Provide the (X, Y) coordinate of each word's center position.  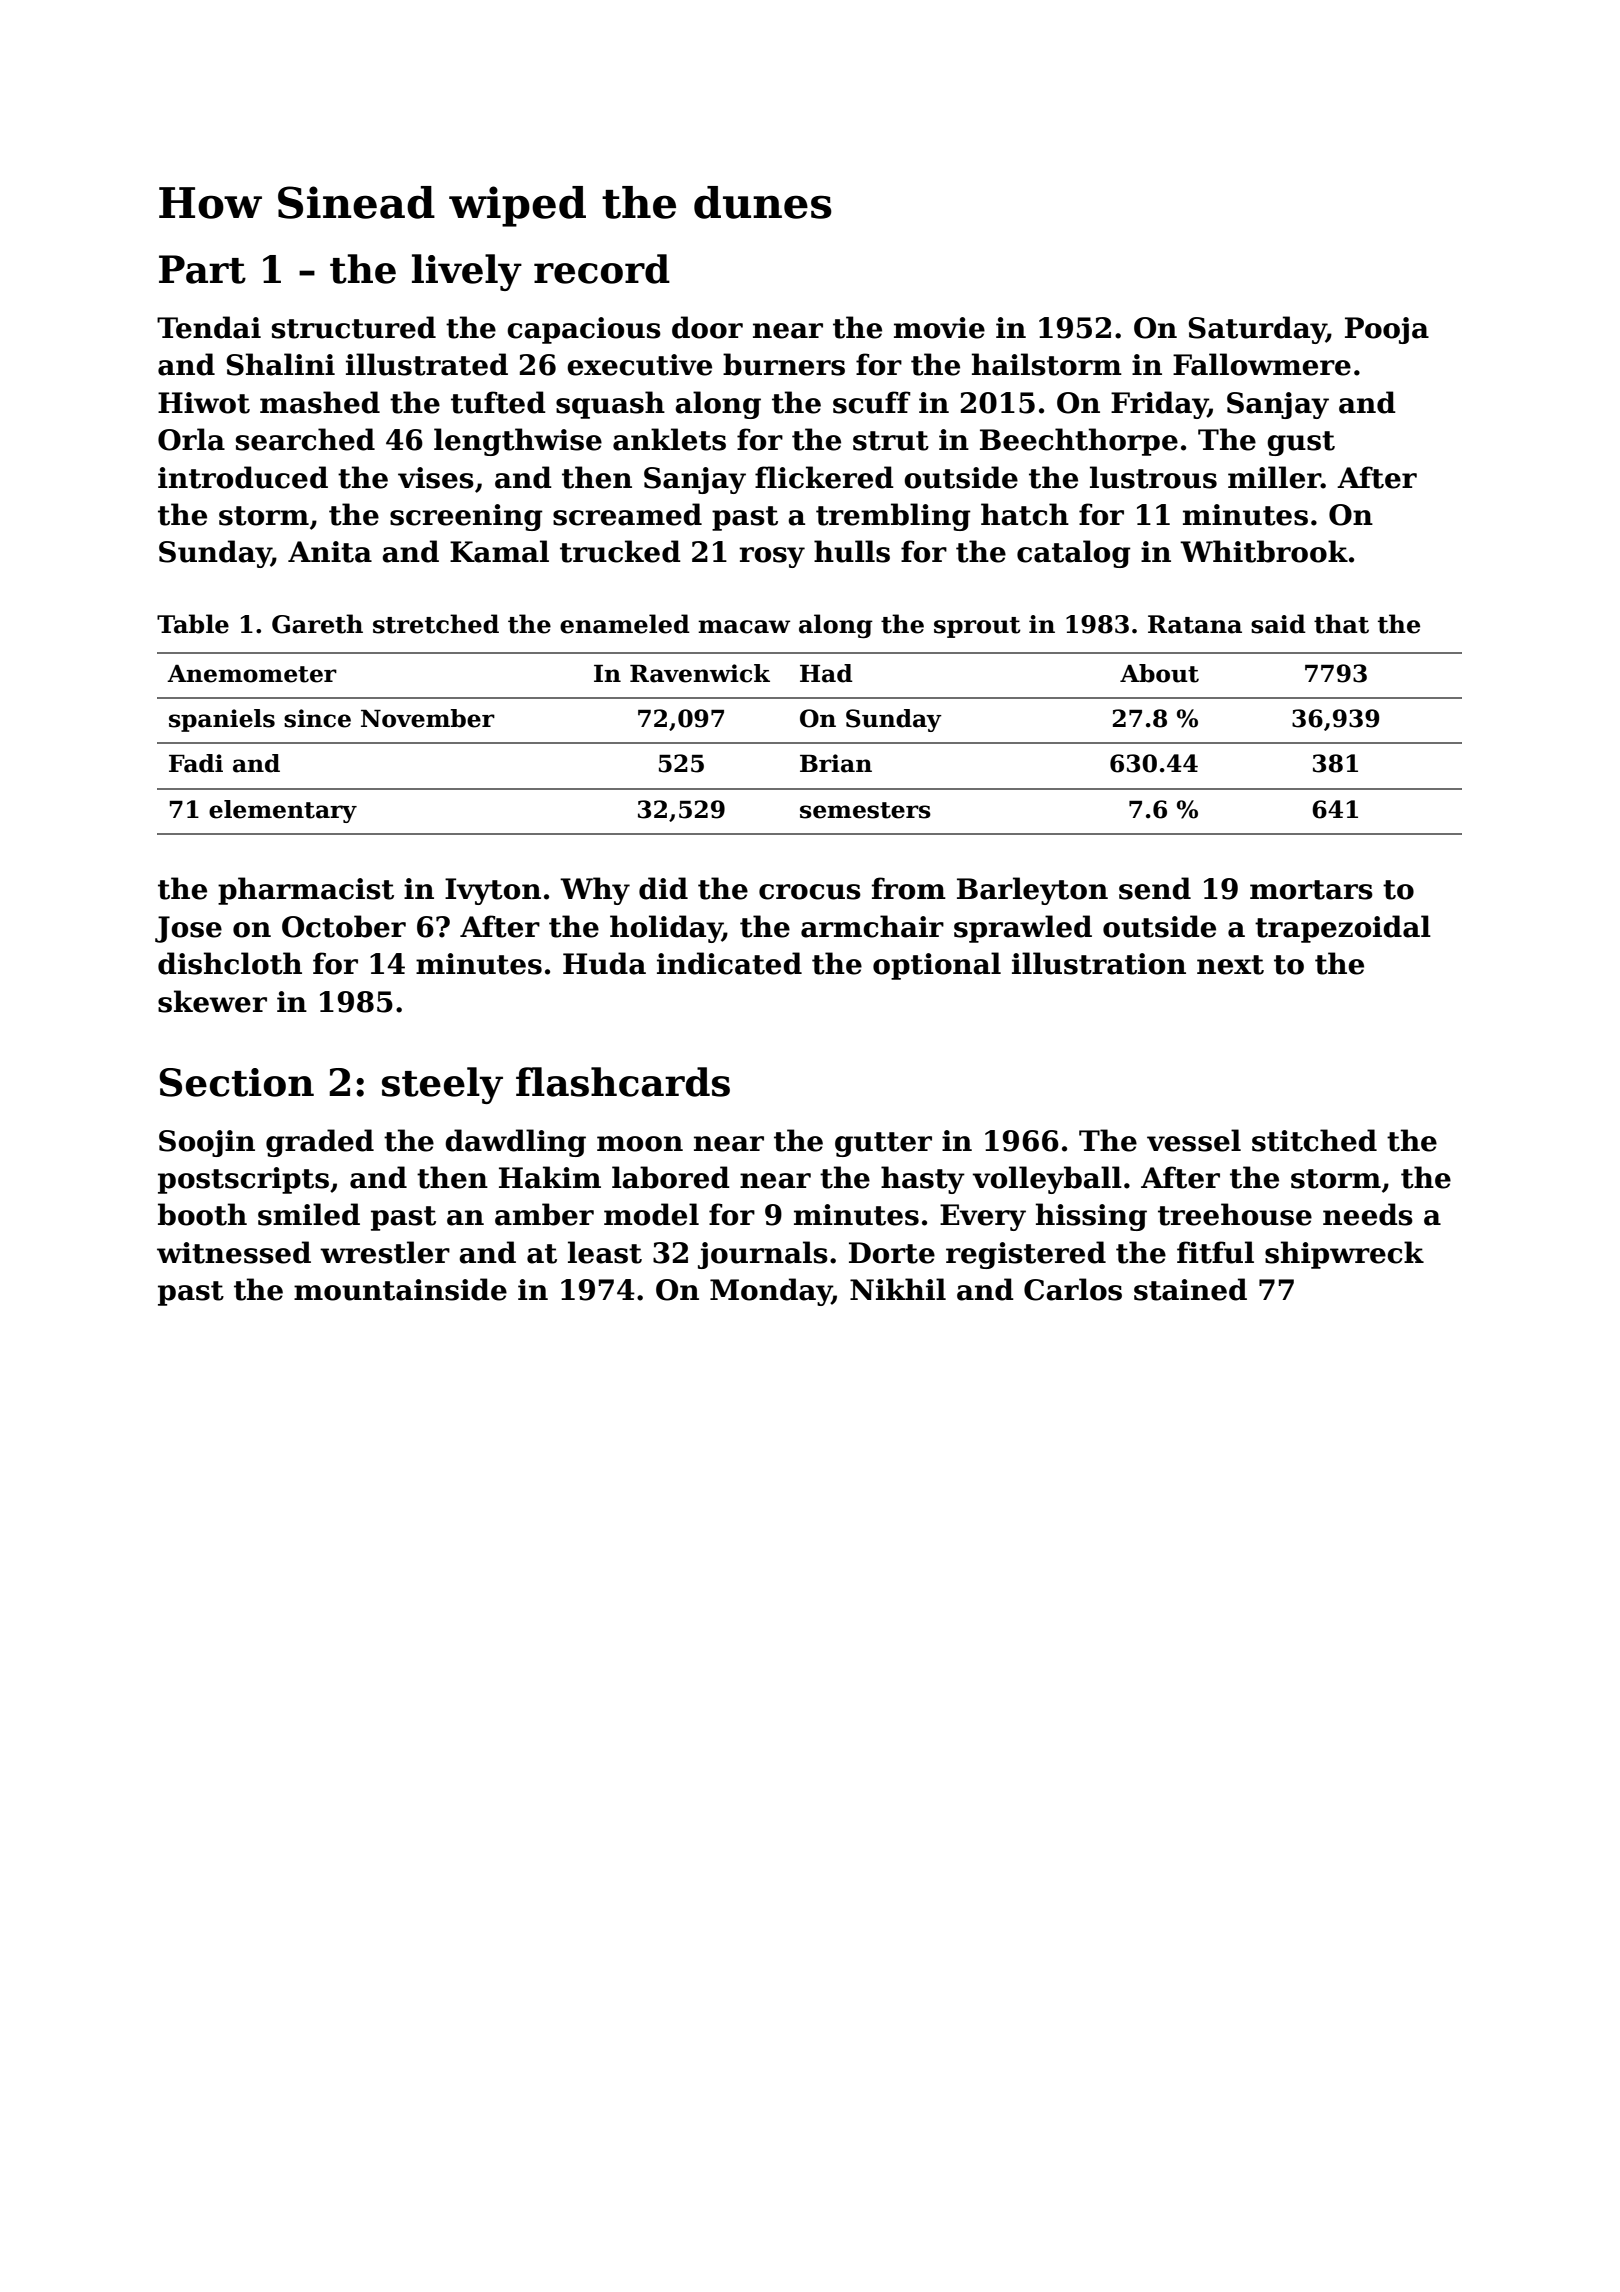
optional (937, 966)
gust (1301, 443)
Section (236, 1082)
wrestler (385, 1252)
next (1230, 965)
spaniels (222, 720)
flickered (824, 477)
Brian (836, 763)
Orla (191, 439)
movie (939, 328)
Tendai (209, 327)
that (1341, 624)
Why (595, 891)
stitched (1314, 1140)
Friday (1159, 405)
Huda (604, 963)
